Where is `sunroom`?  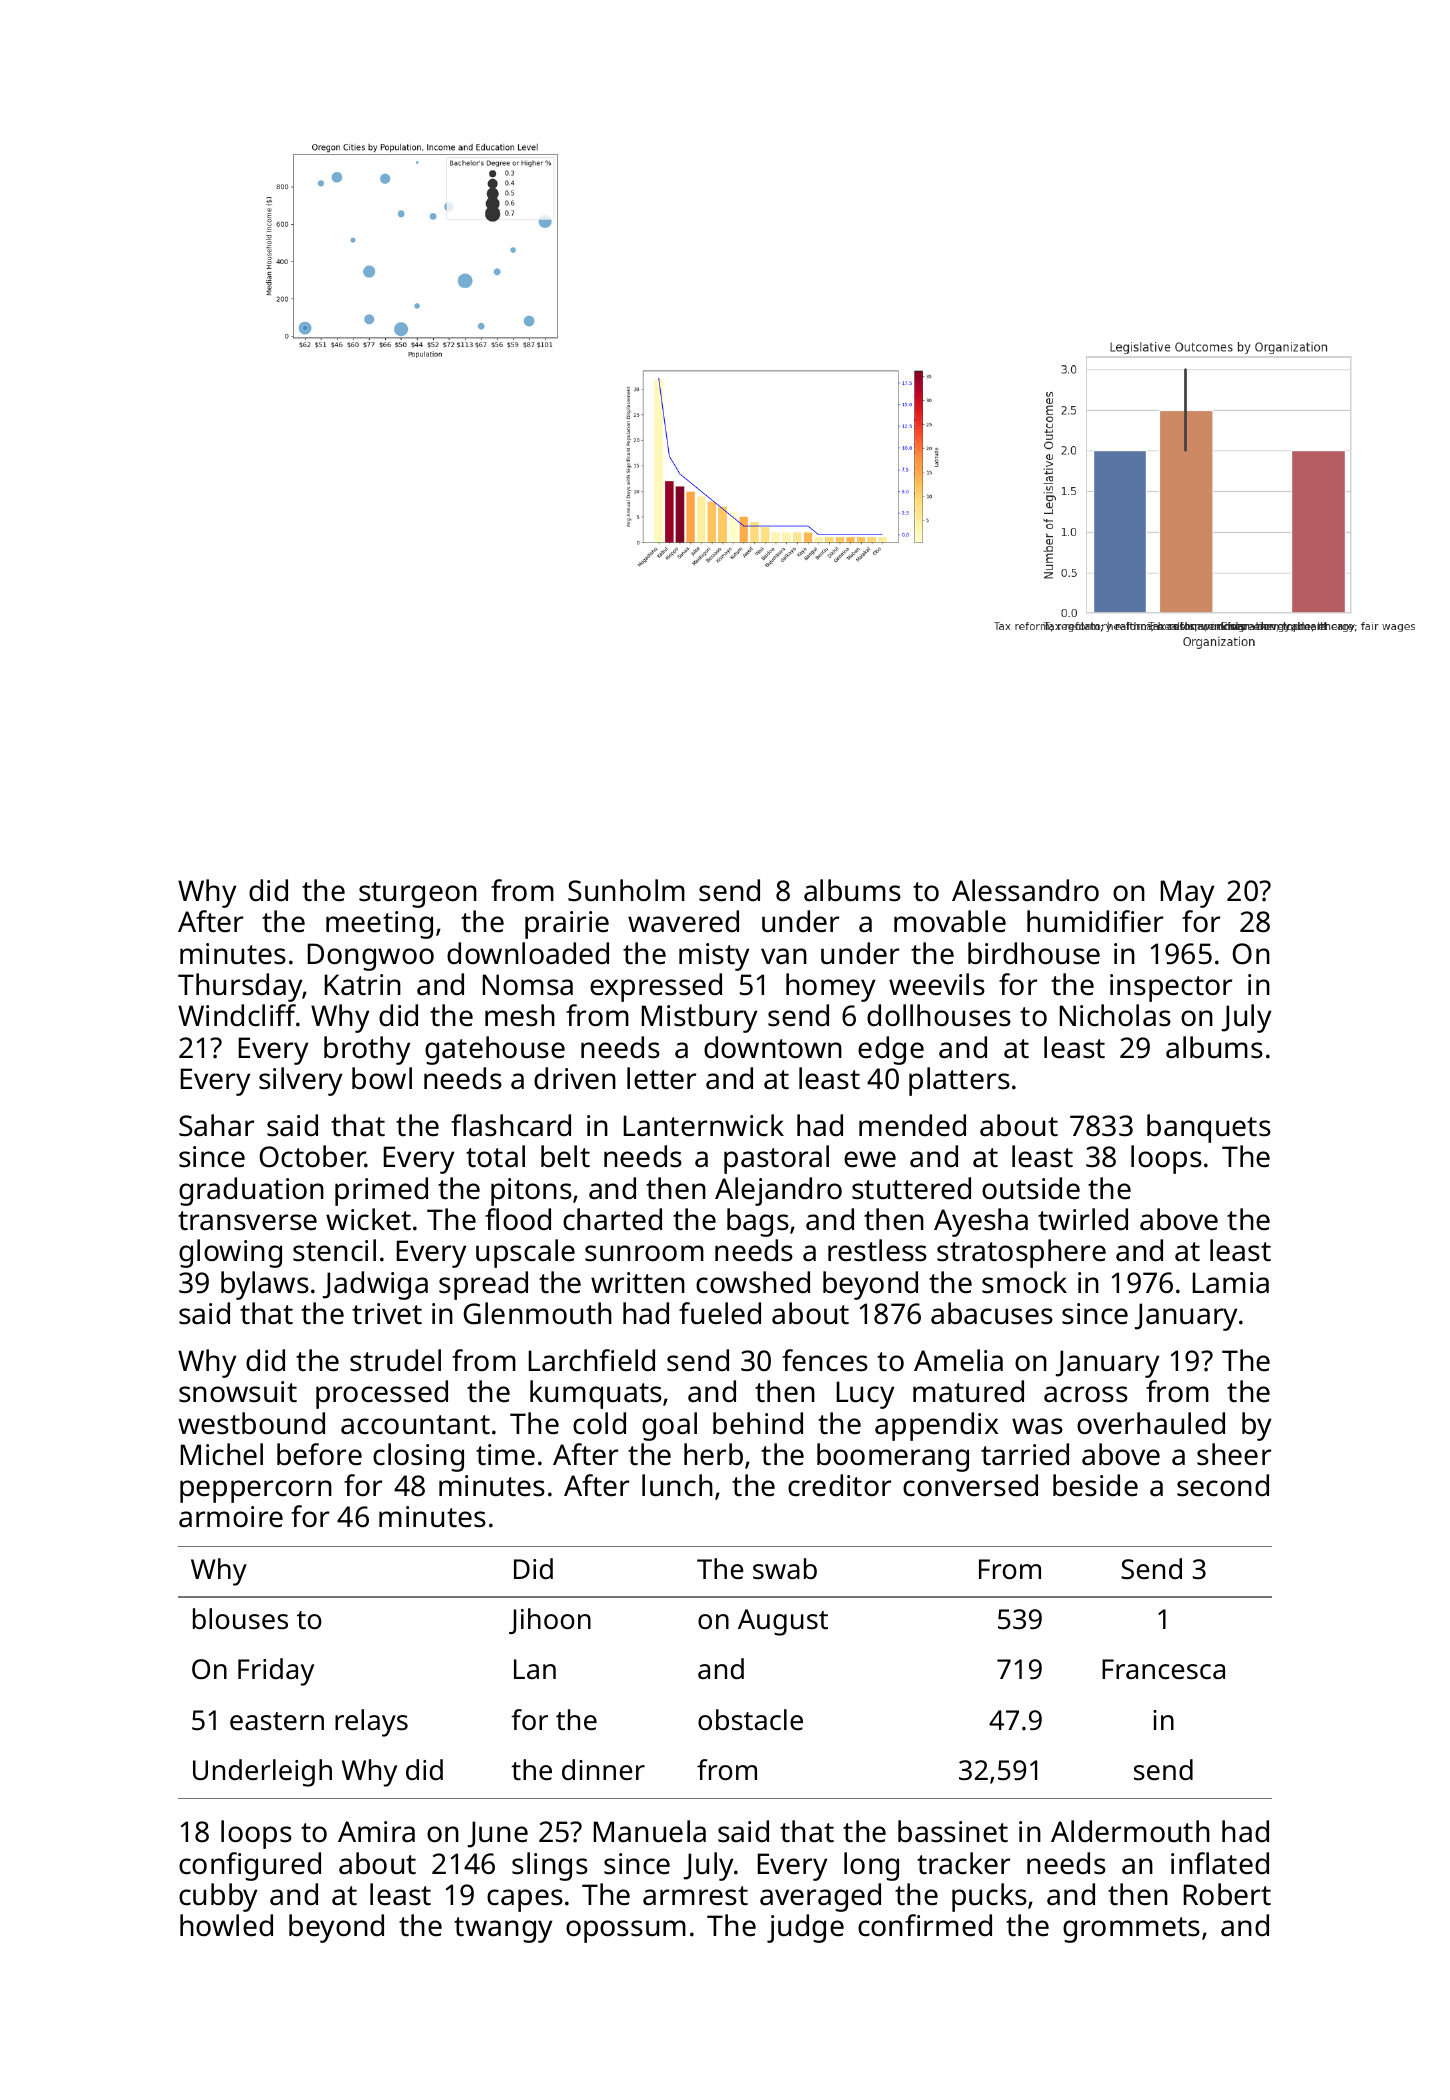
sunroom is located at coordinates (644, 1253).
